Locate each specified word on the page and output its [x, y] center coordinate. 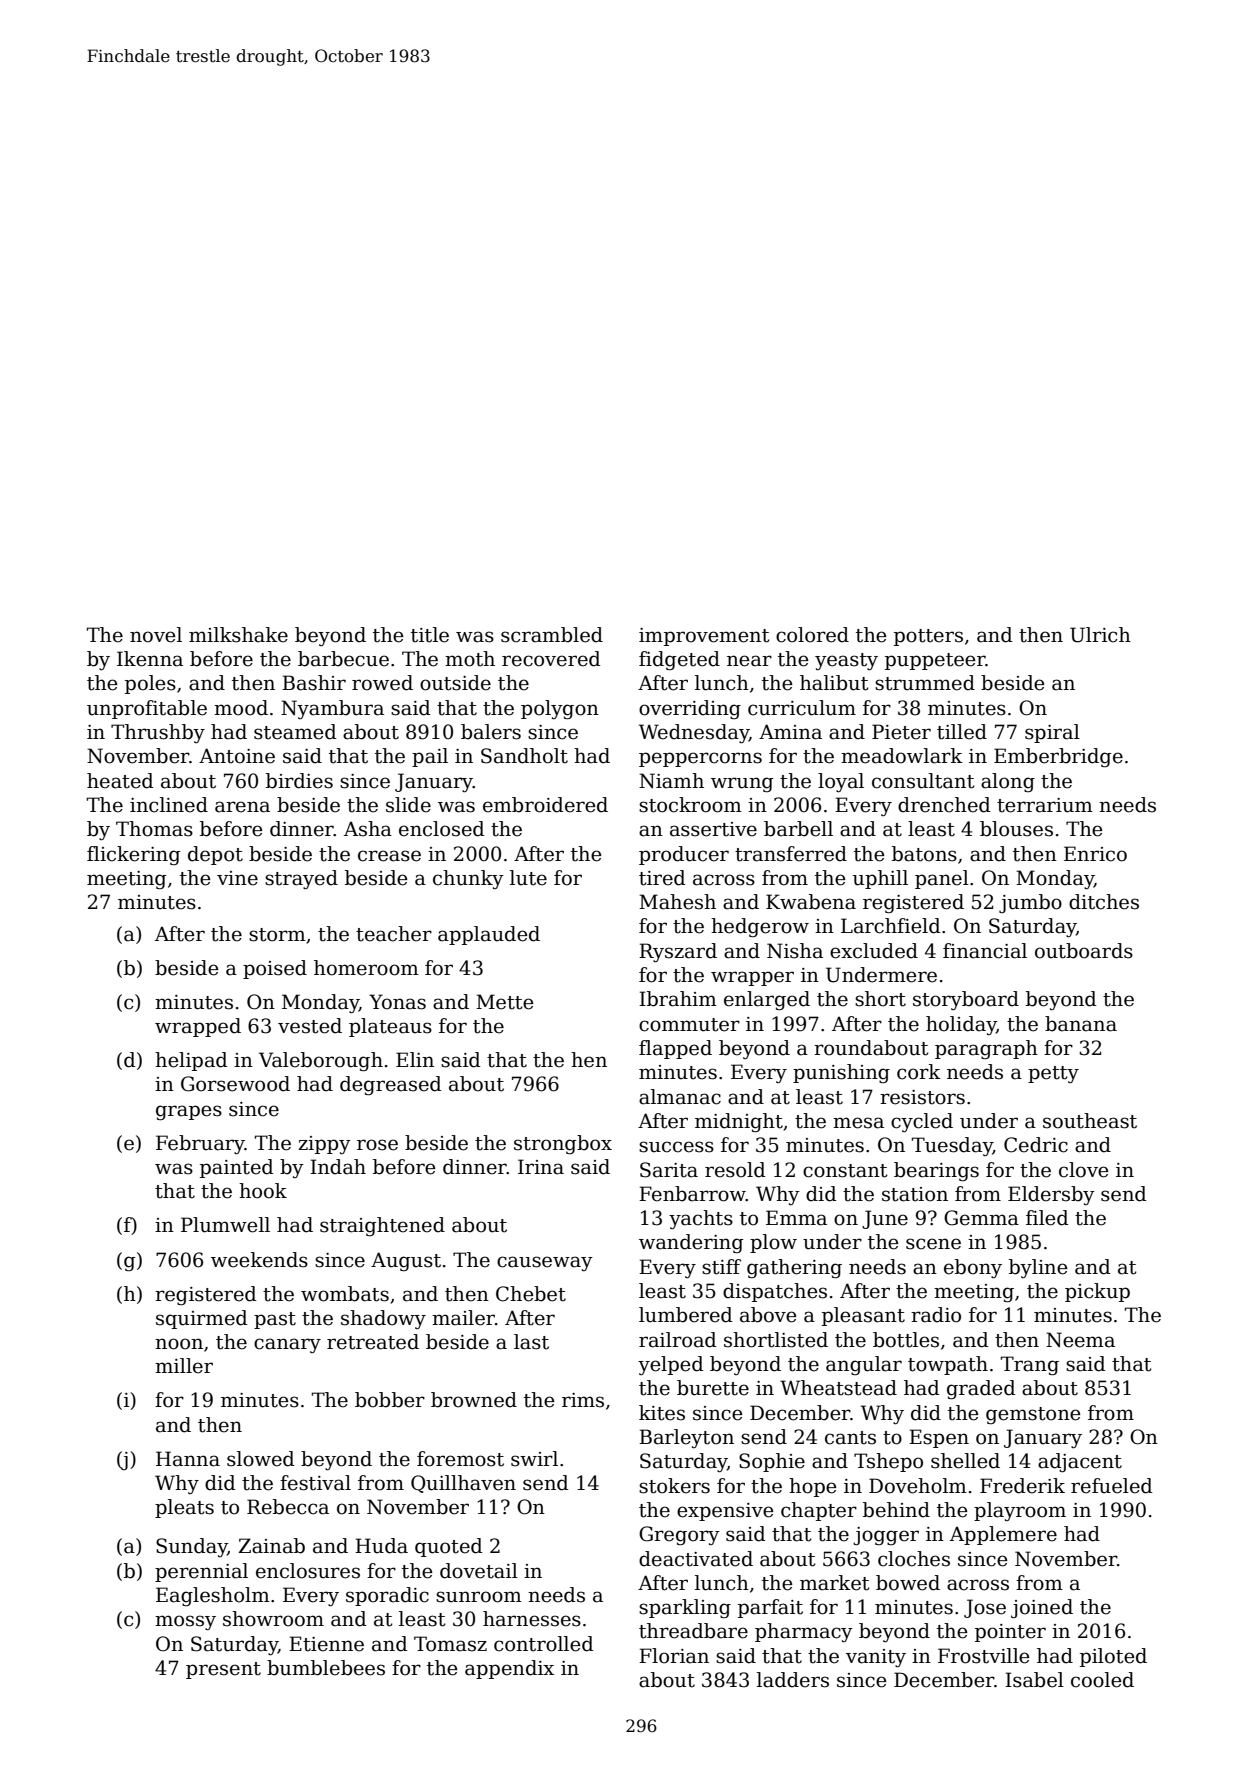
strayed [301, 880]
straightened [382, 1226]
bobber [390, 1400]
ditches [1104, 902]
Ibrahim [678, 999]
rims [583, 1400]
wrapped [198, 1027]
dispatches [775, 1292]
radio [936, 1315]
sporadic [387, 1596]
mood [241, 708]
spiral [1052, 733]
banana [1081, 1024]
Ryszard [678, 953]
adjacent [1080, 1462]
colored [812, 635]
